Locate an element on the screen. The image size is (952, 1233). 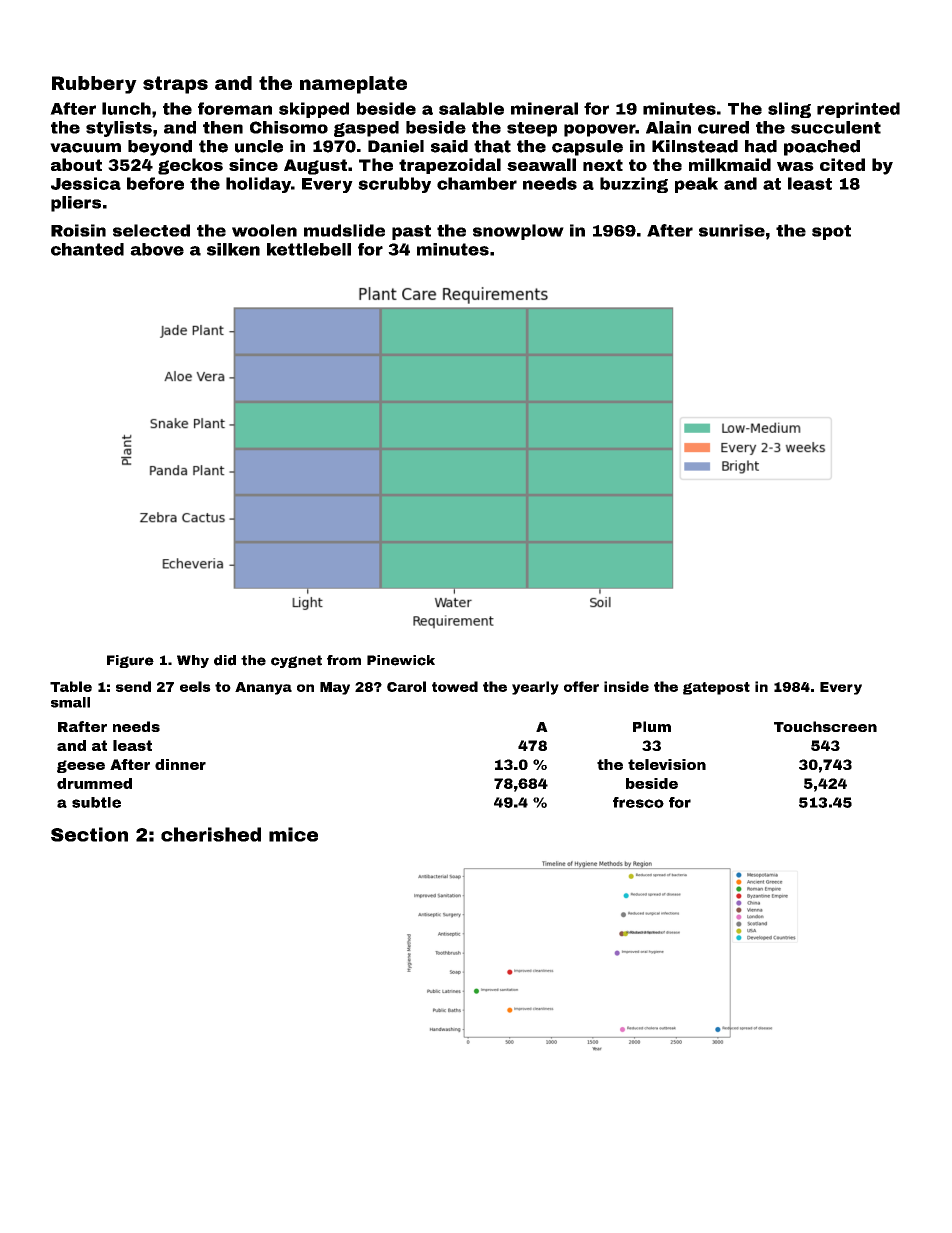
Section is located at coordinates (89, 834).
